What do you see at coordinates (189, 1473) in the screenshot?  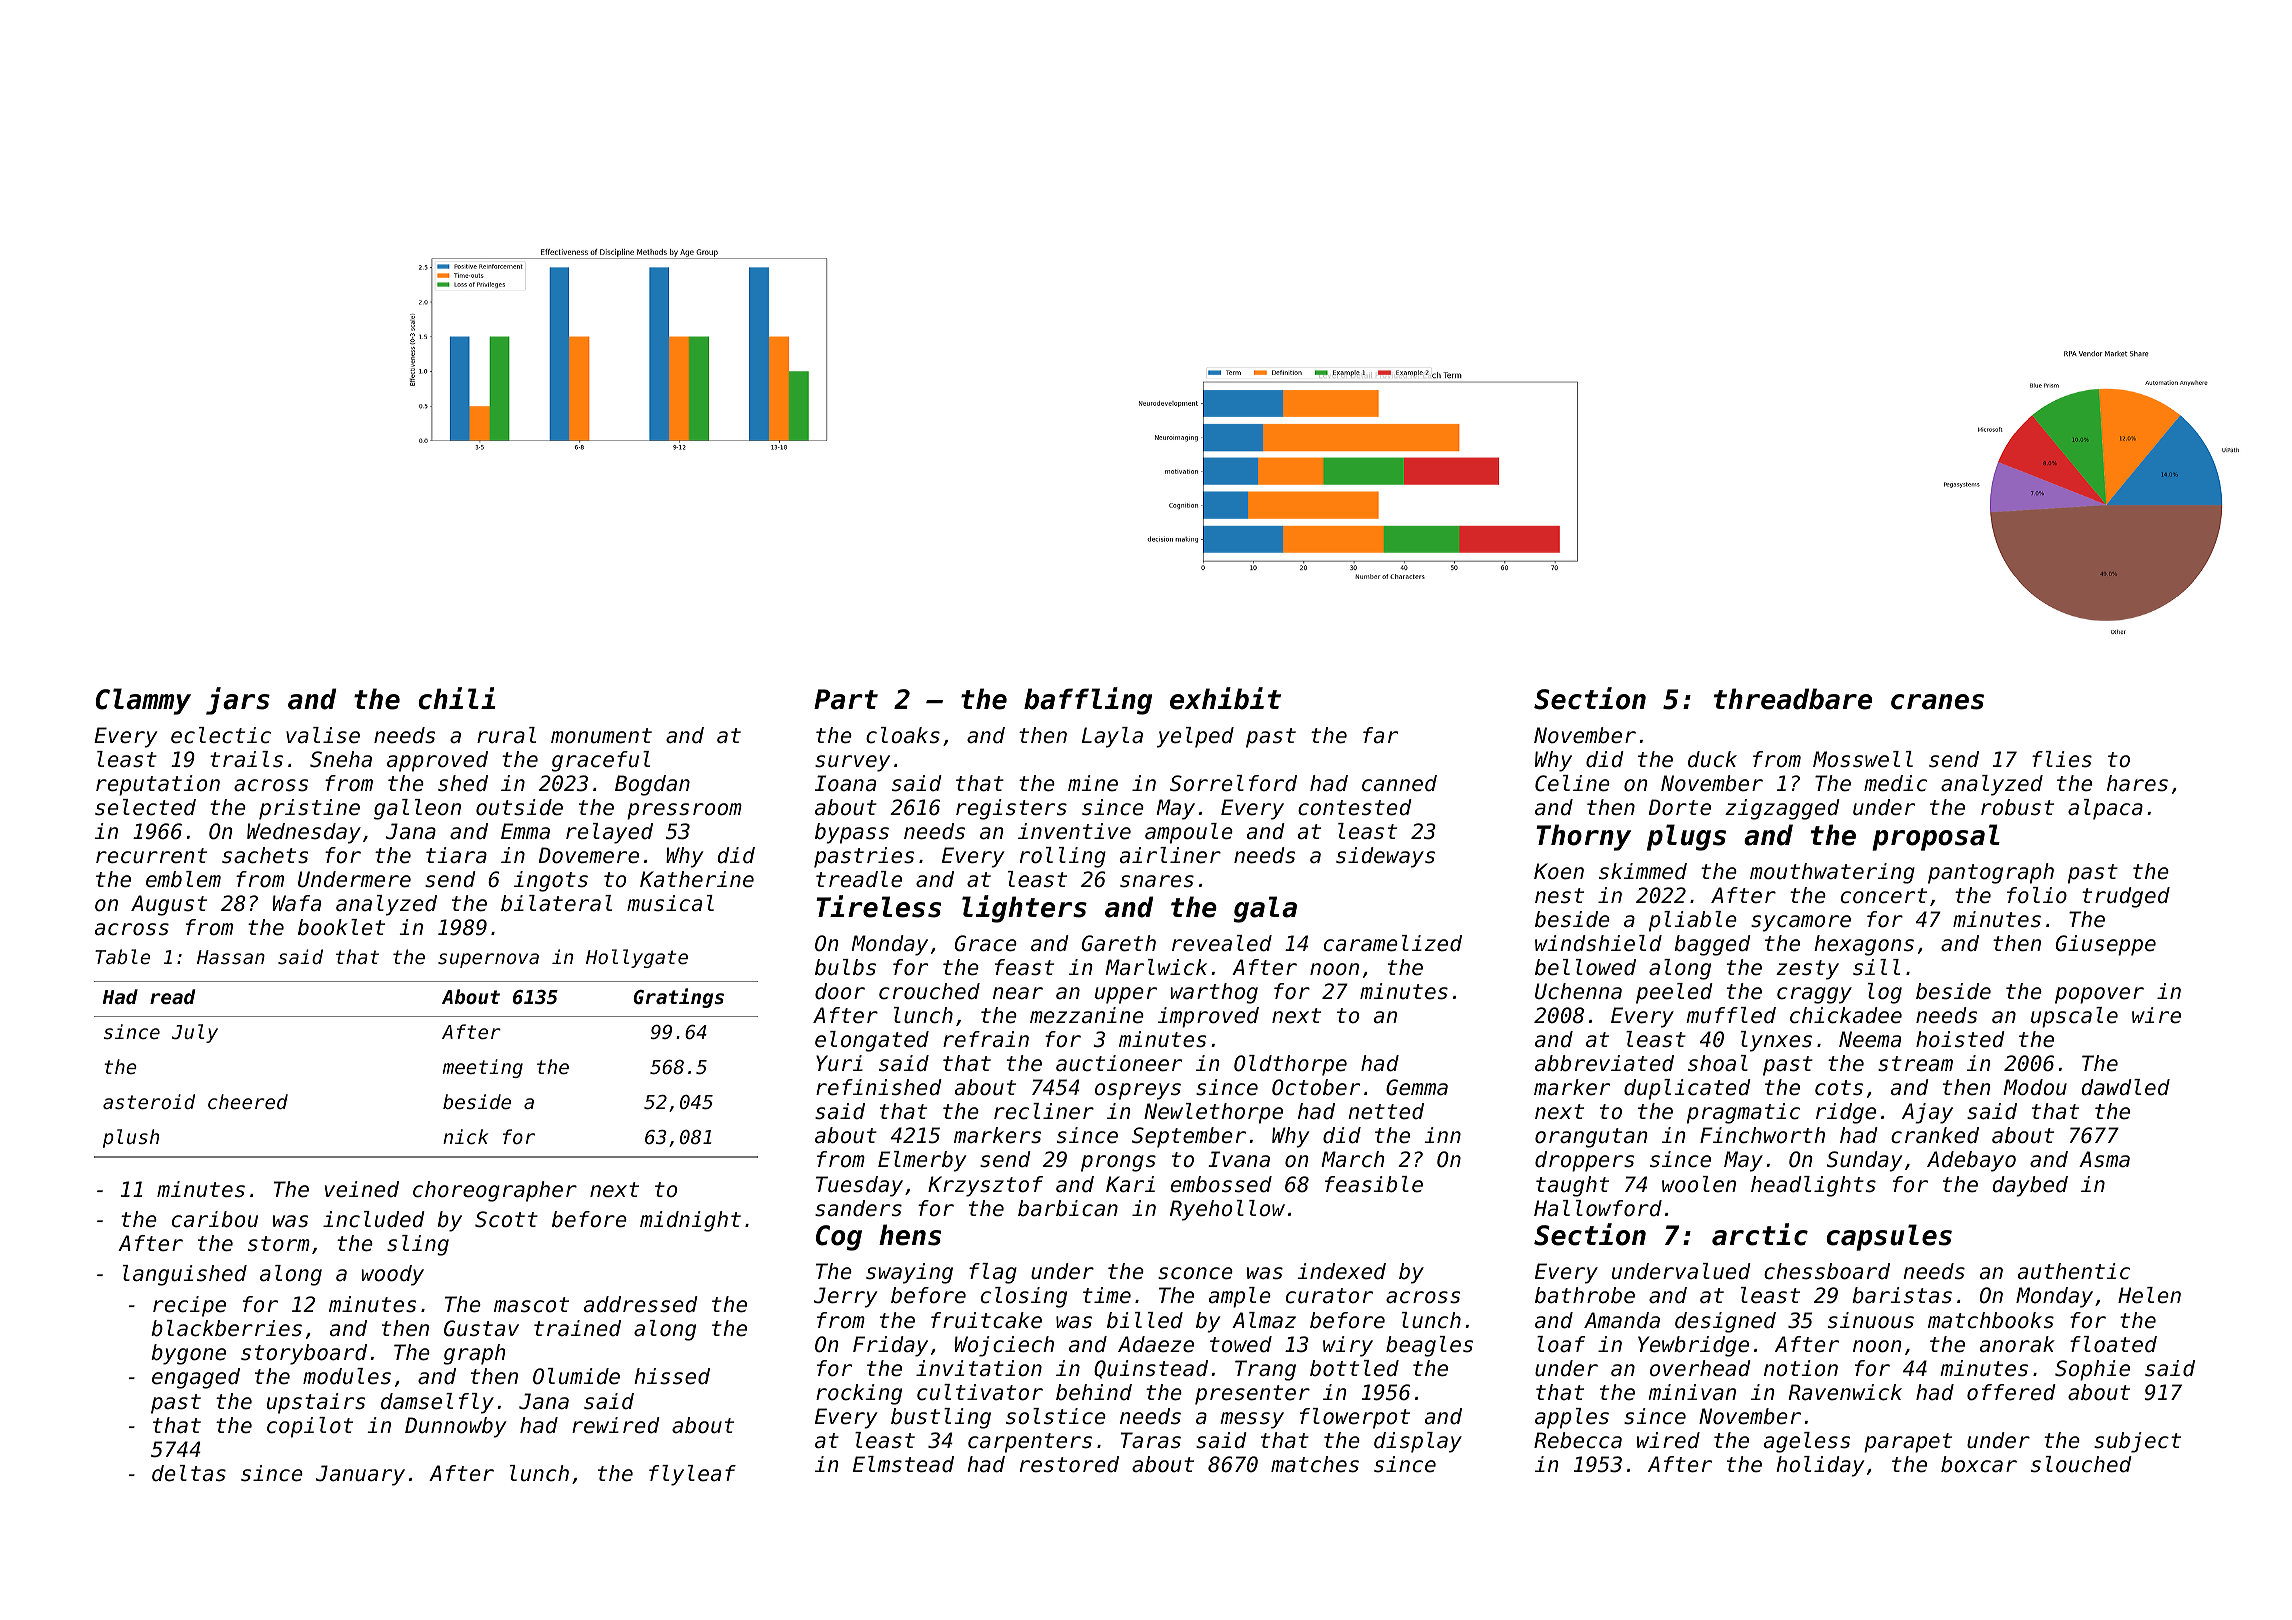 I see `deltas` at bounding box center [189, 1473].
